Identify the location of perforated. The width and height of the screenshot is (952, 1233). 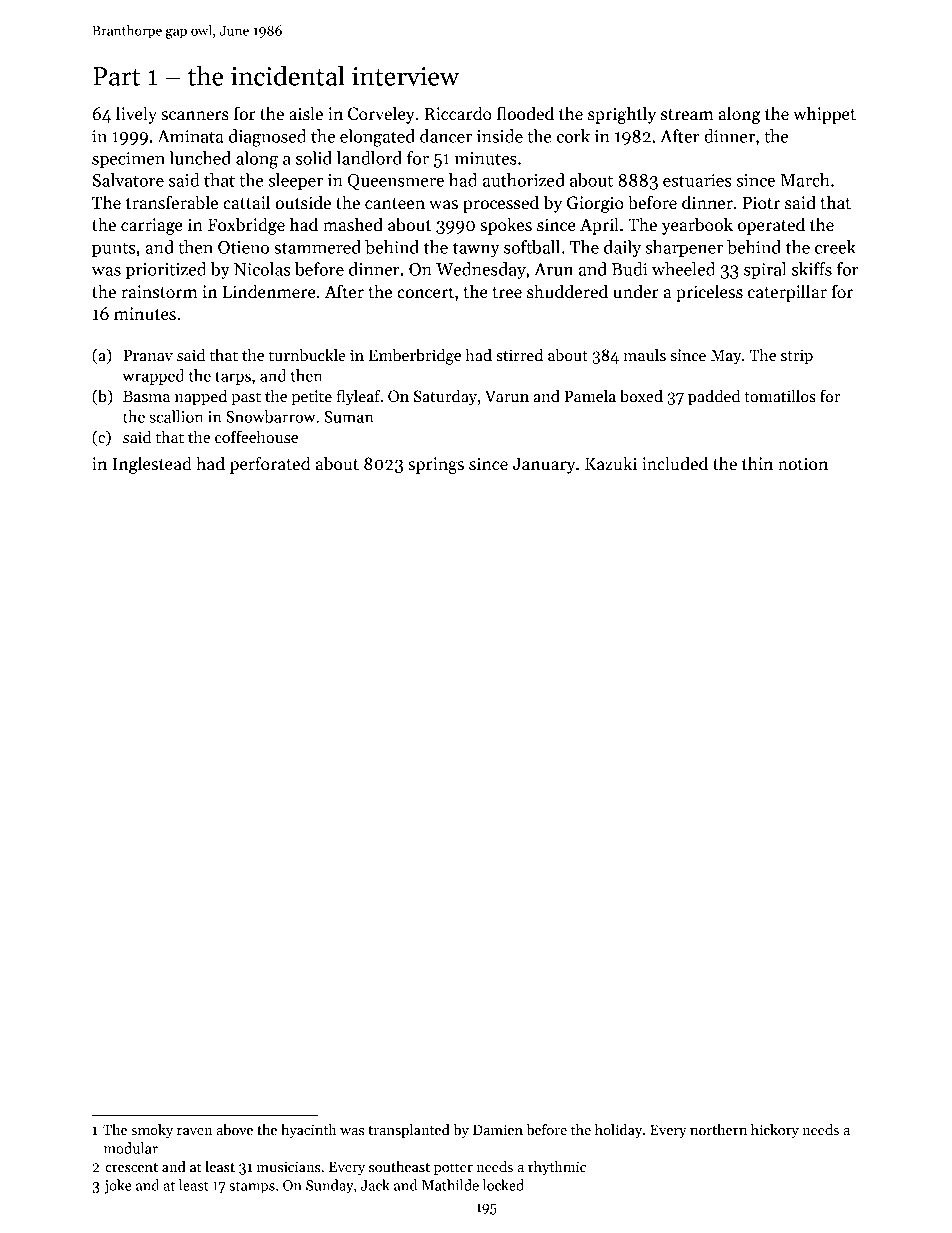
(270, 465).
